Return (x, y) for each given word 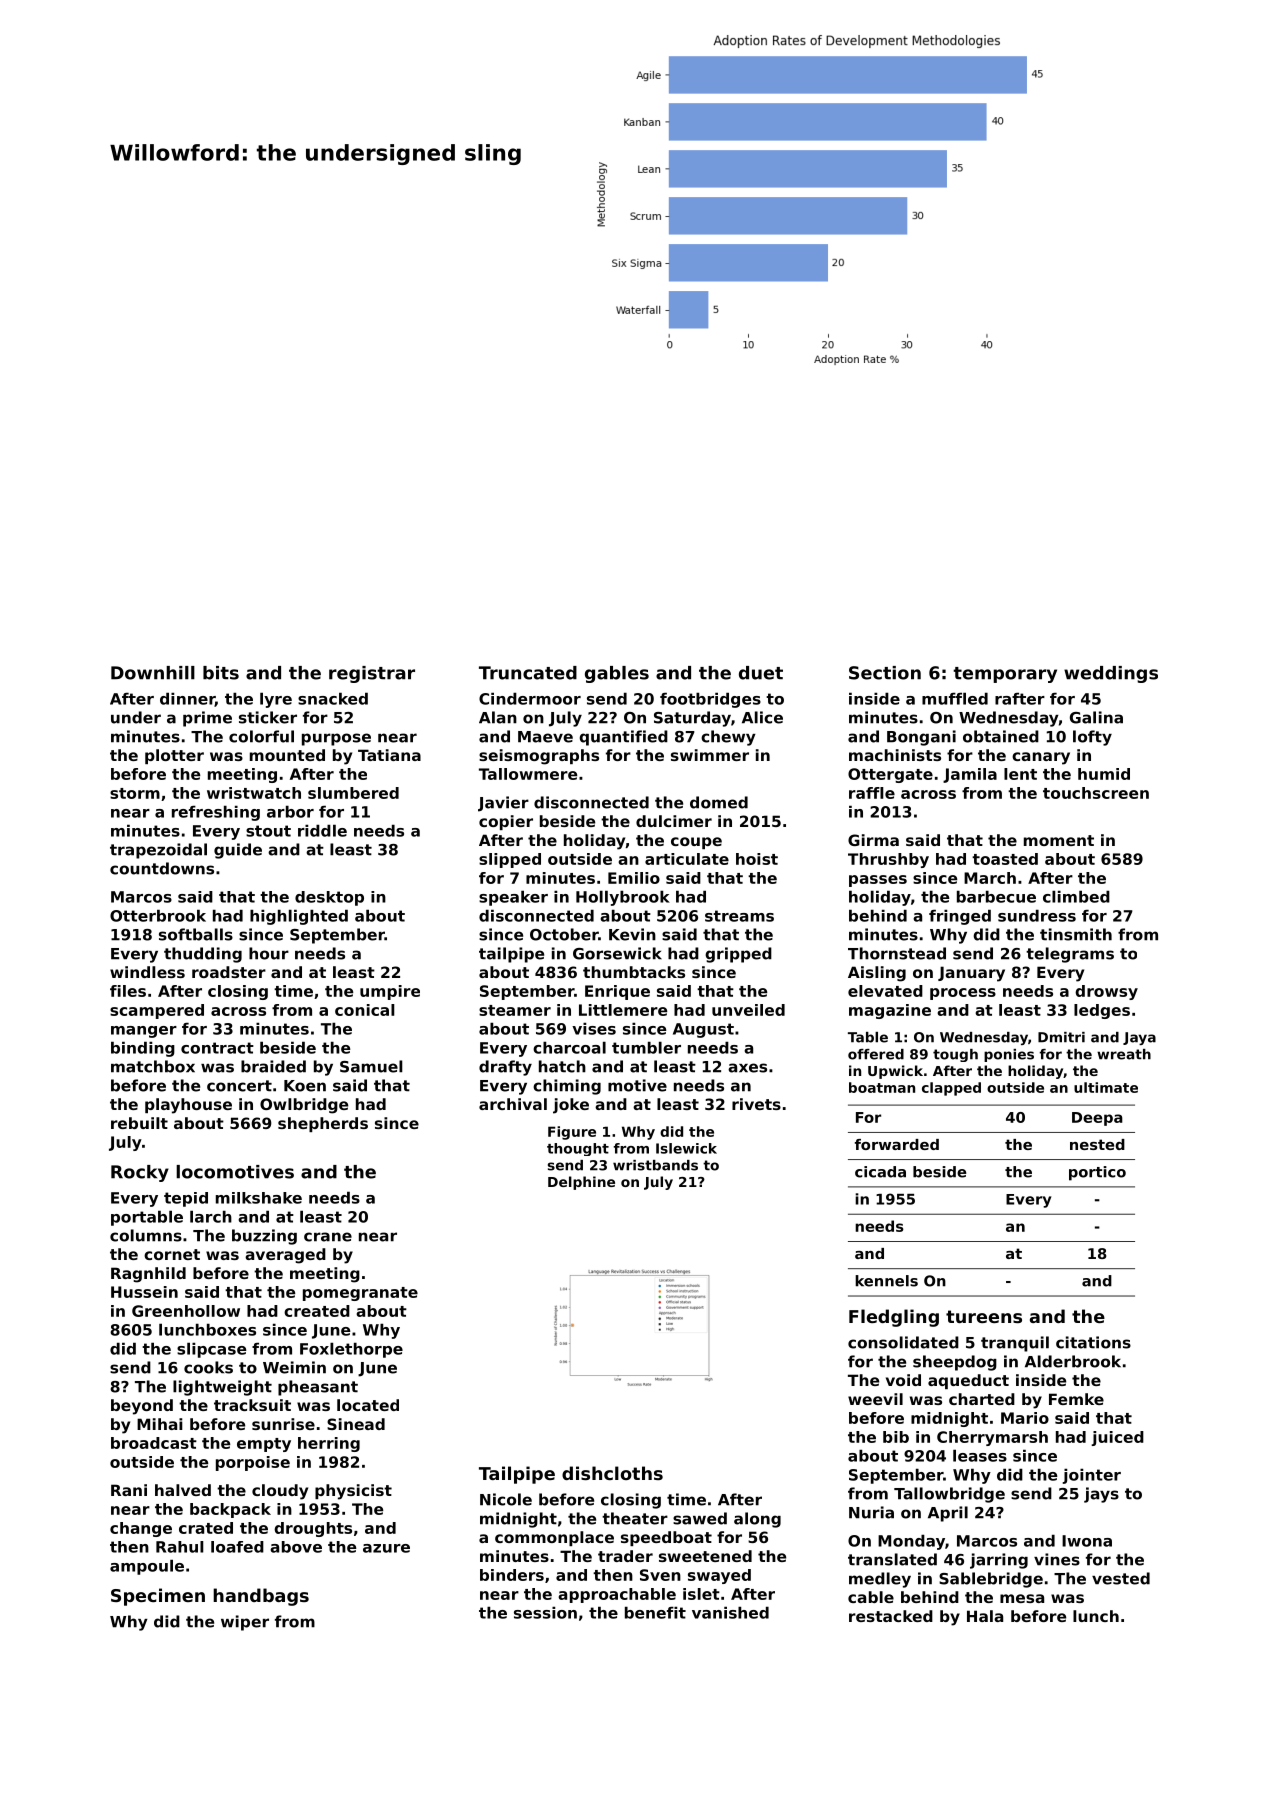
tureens (984, 1316)
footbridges (710, 700)
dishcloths (612, 1473)
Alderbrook (1073, 1361)
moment (1059, 840)
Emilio (634, 878)
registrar (372, 674)
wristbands (655, 1165)
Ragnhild (148, 1275)
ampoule (147, 1567)
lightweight (222, 1388)
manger (144, 1032)
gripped (738, 955)
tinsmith (1076, 934)
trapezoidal (158, 851)
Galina (1096, 717)
